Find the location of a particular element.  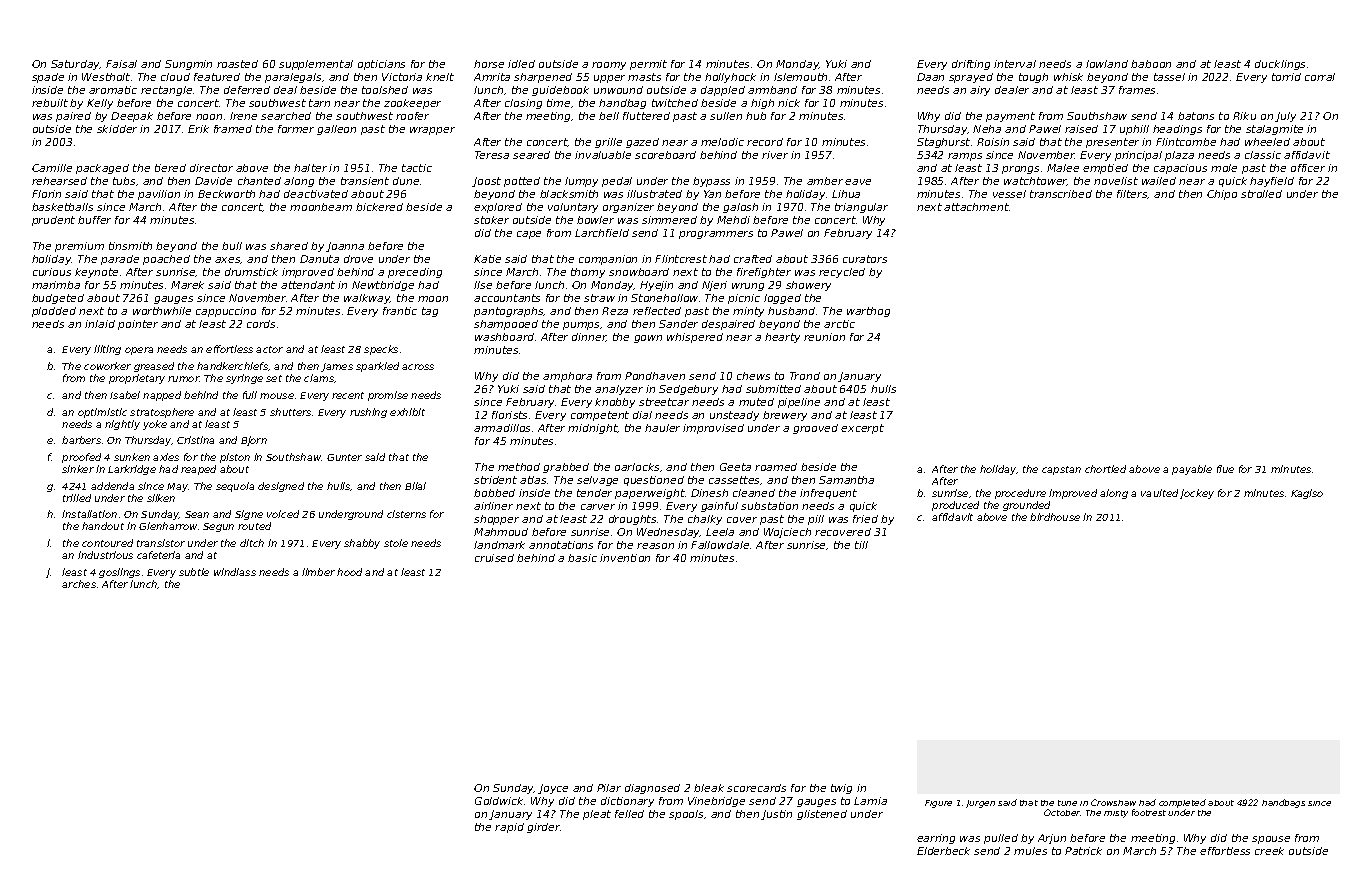

shabby is located at coordinates (362, 544).
